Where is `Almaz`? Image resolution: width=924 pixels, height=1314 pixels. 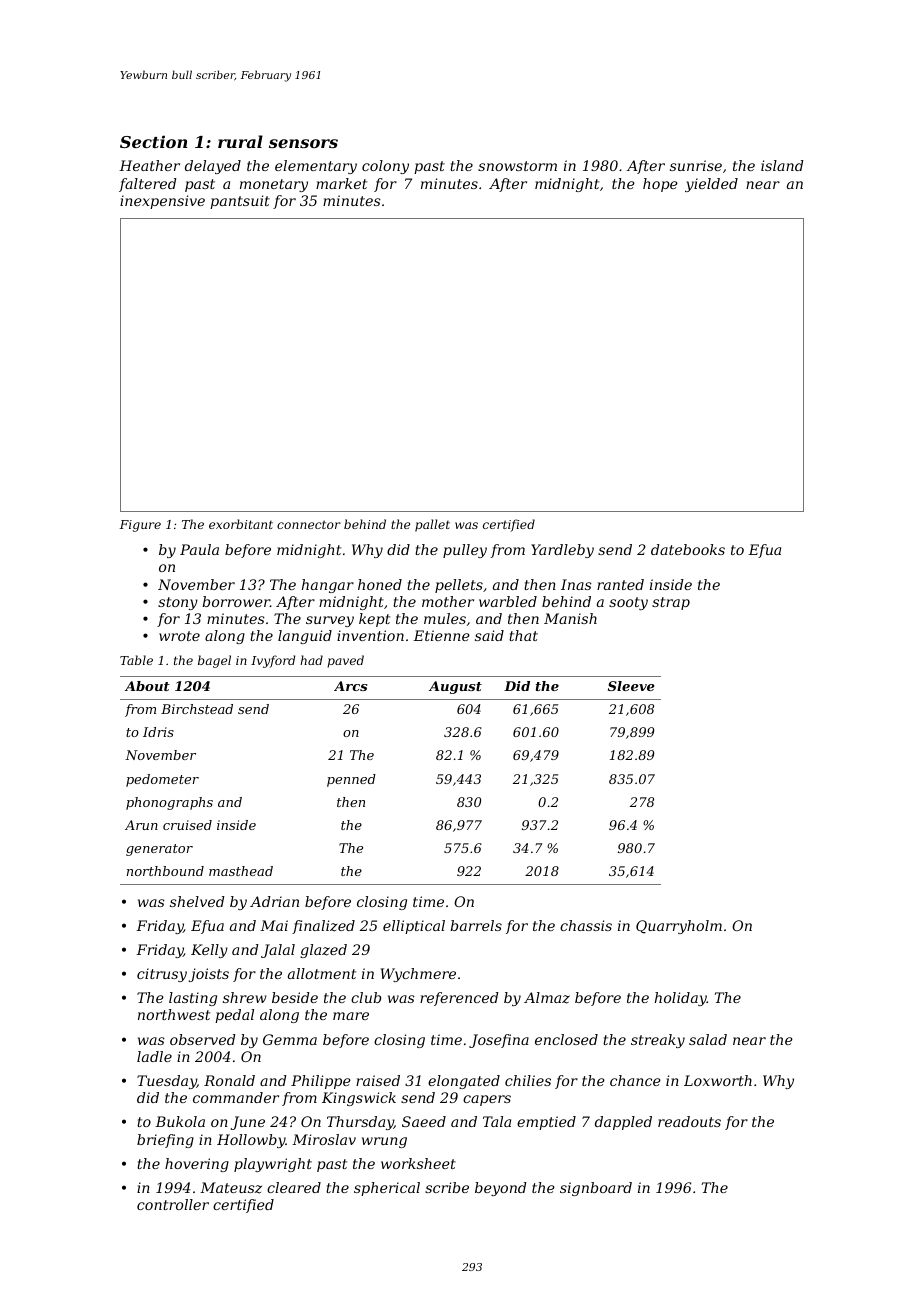 Almaz is located at coordinates (547, 998).
